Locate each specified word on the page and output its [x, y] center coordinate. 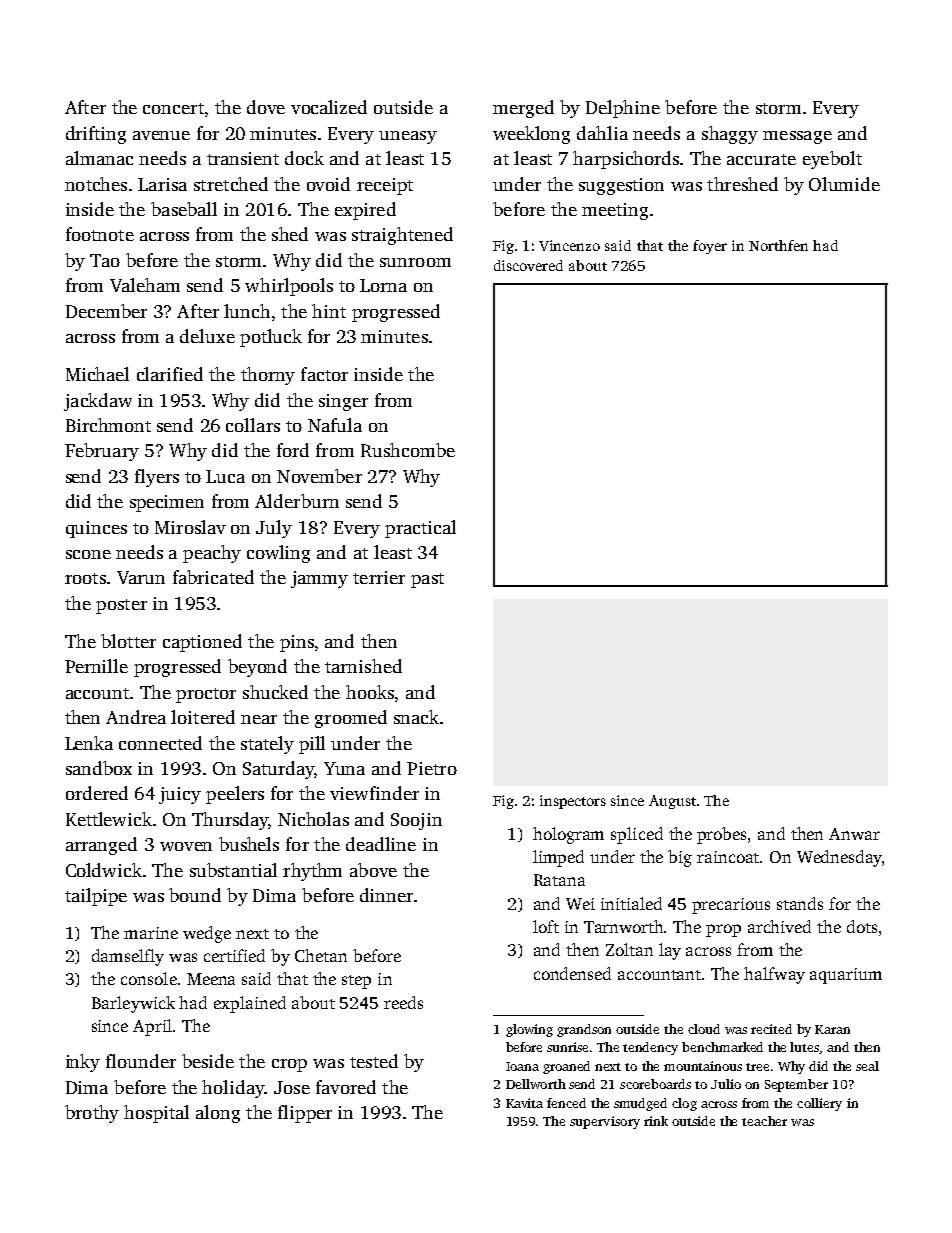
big [680, 858]
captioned [202, 643]
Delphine [623, 109]
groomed [351, 719]
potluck [271, 338]
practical [420, 529]
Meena [211, 979]
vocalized [329, 107]
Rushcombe [408, 450]
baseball [184, 209]
